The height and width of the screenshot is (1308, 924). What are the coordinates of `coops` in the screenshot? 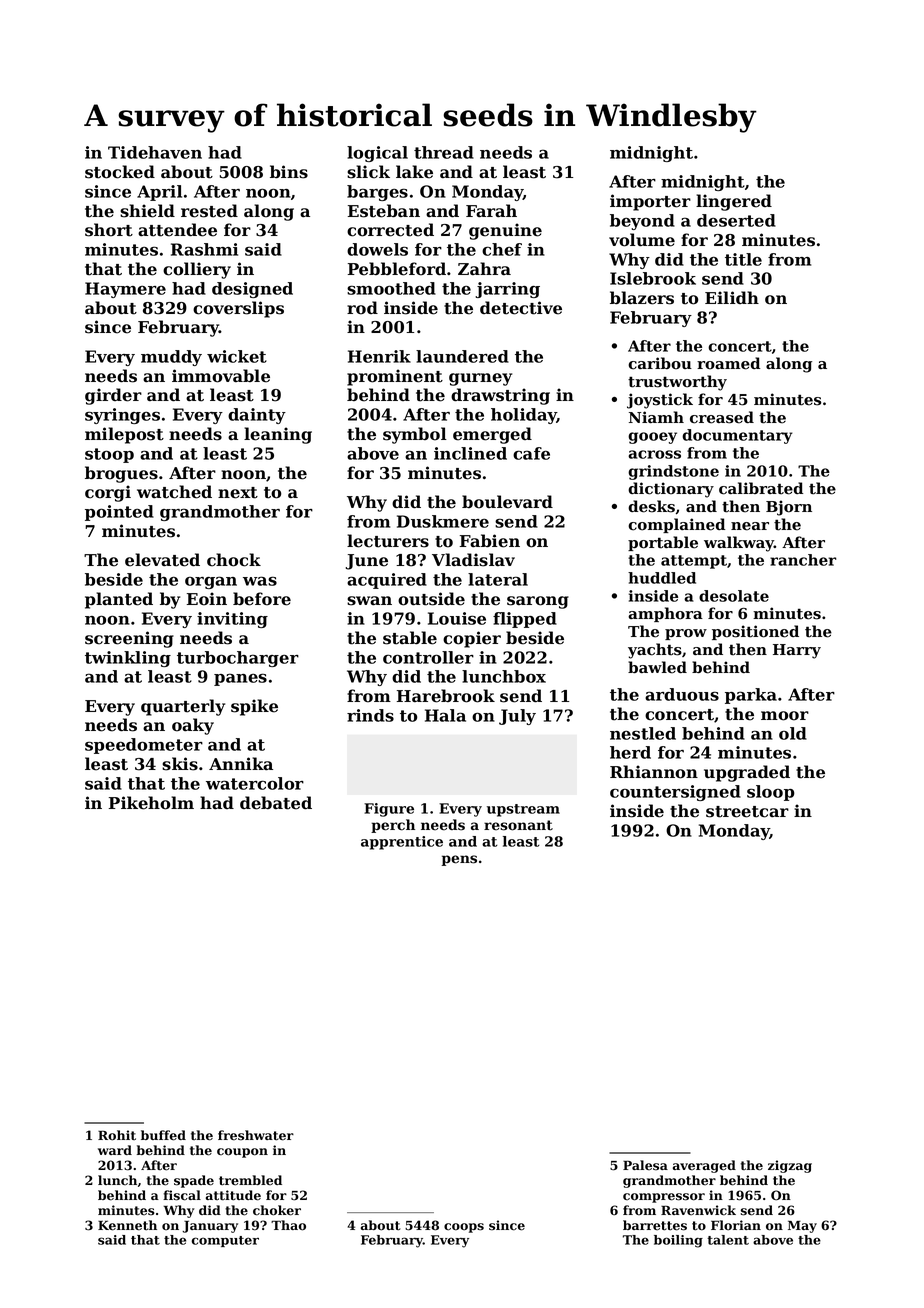 It's located at (464, 1228).
